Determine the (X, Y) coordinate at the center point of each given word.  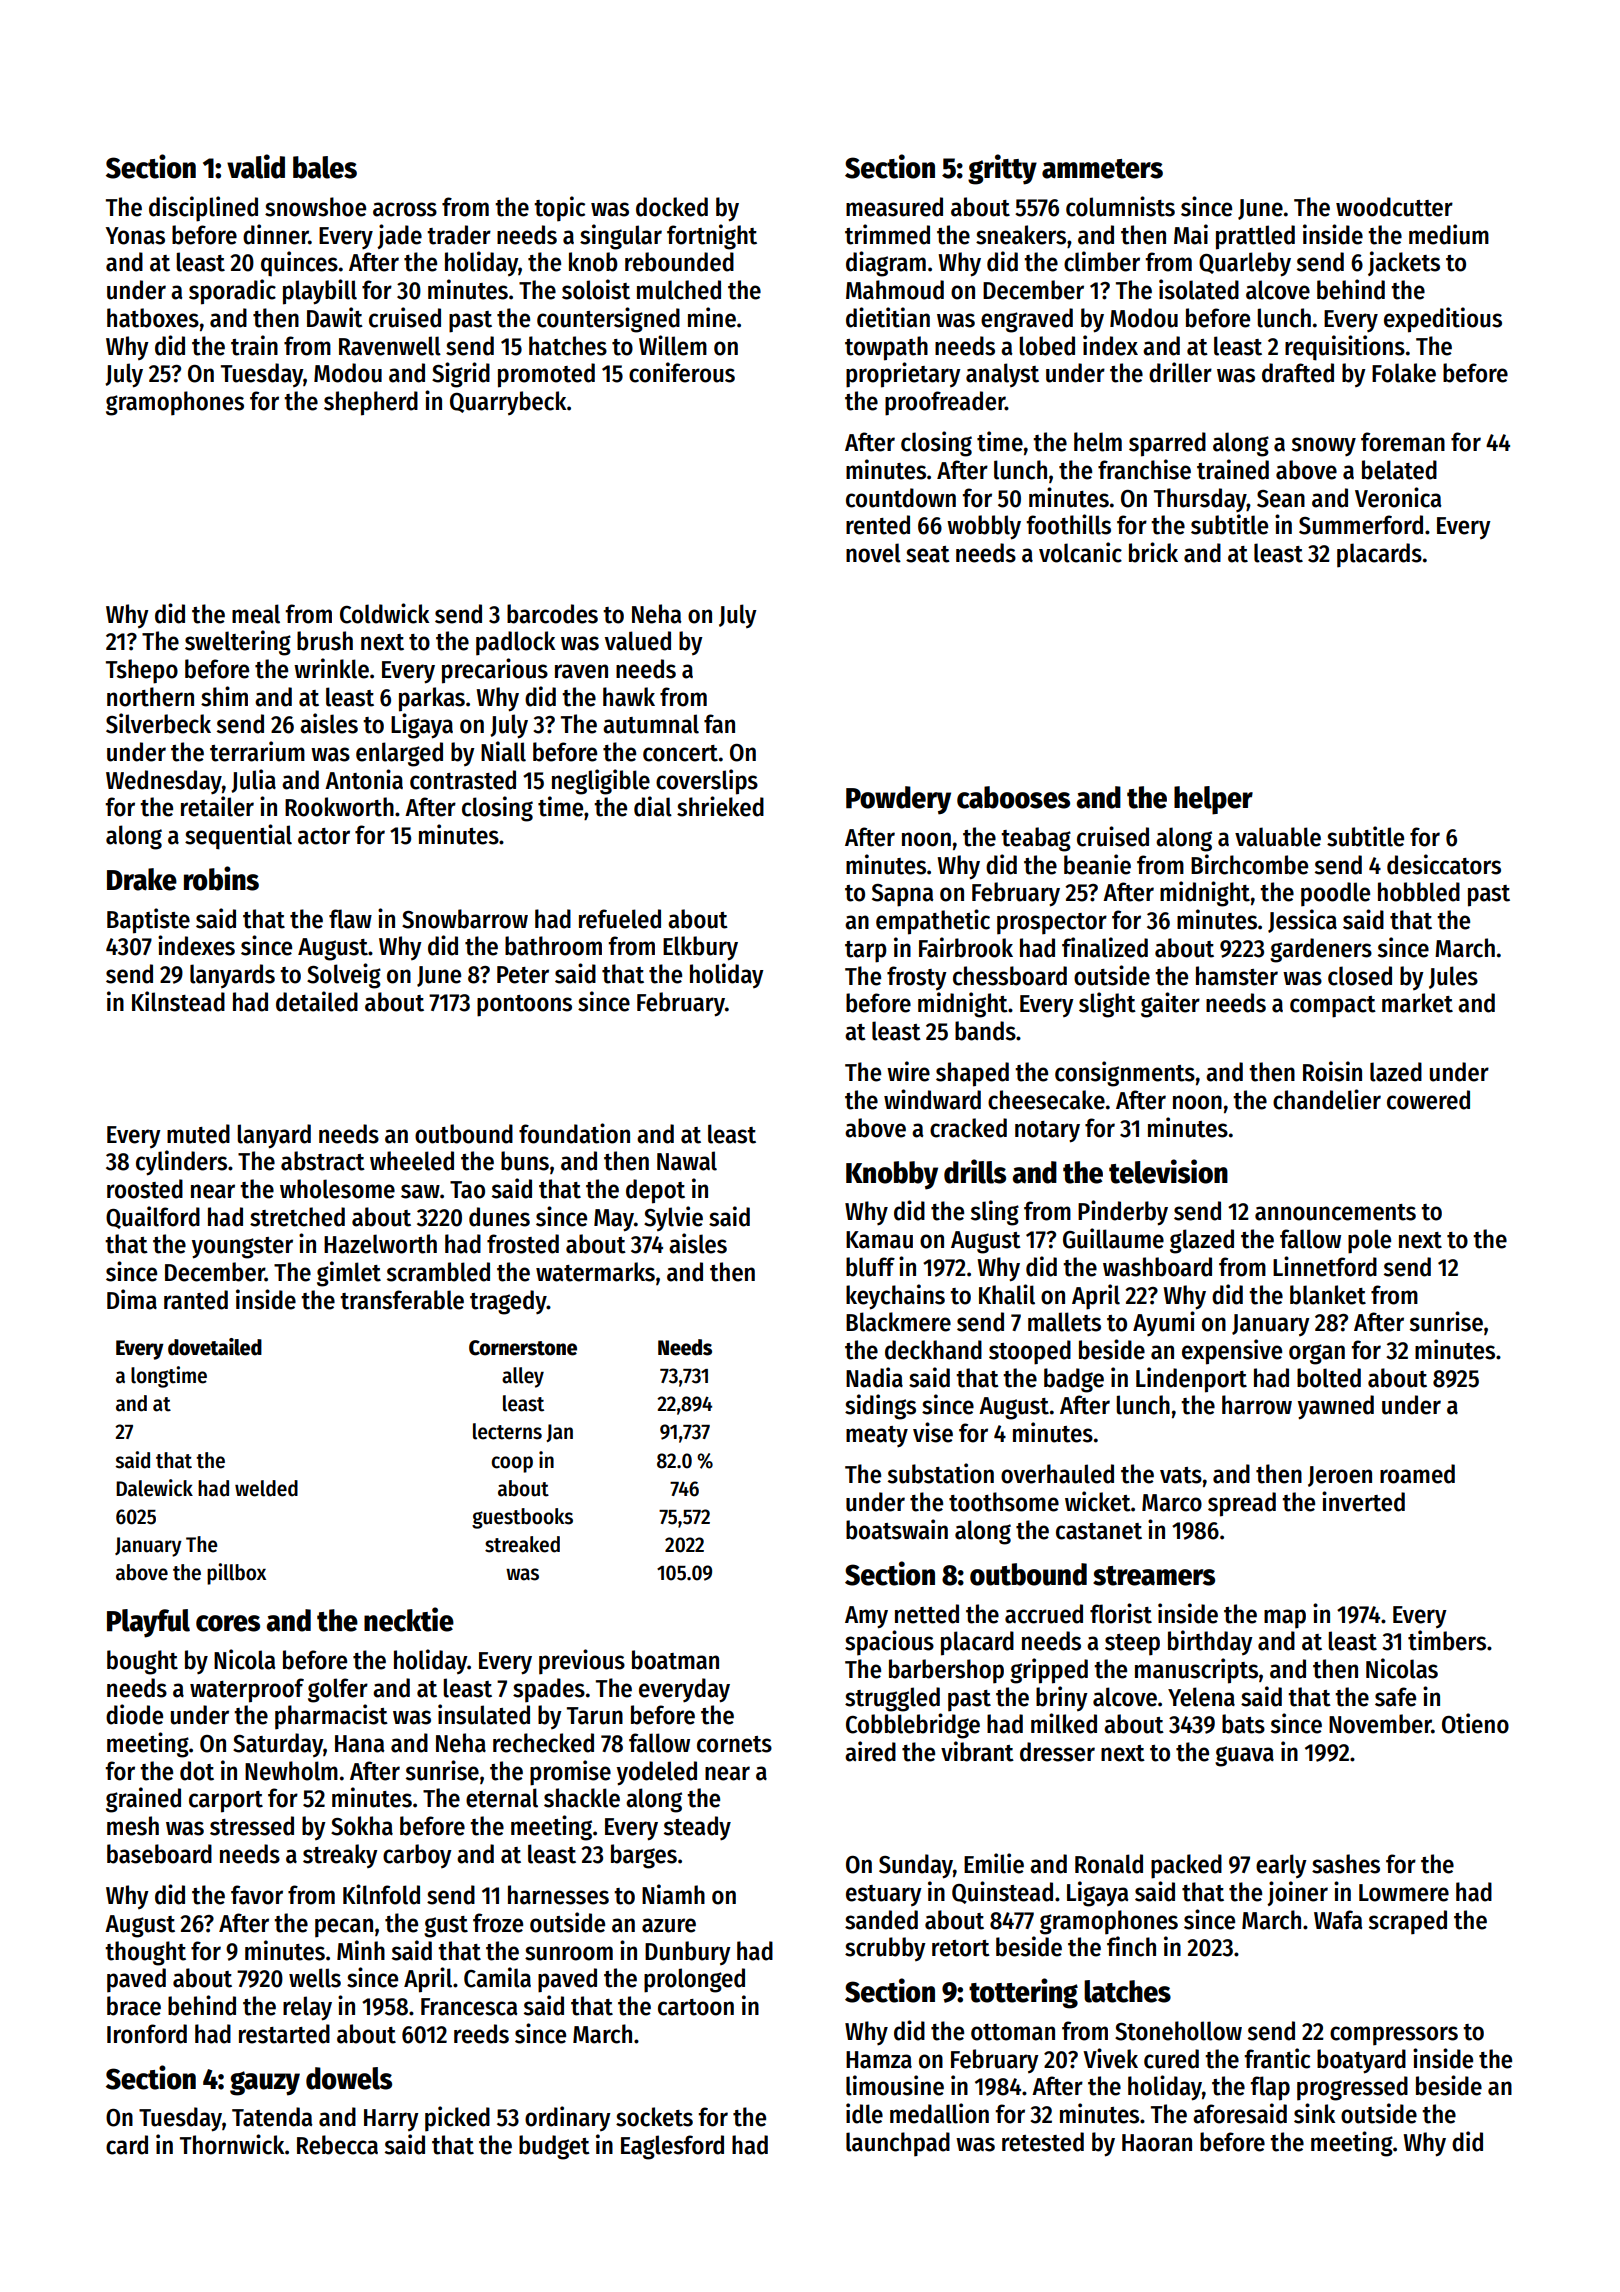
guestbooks (522, 1518)
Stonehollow (1178, 2031)
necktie (409, 1619)
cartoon (696, 2007)
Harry (391, 2120)
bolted (1329, 1378)
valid (256, 166)
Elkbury (700, 948)
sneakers (1021, 235)
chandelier (1327, 1099)
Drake (142, 879)
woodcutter (1394, 207)
